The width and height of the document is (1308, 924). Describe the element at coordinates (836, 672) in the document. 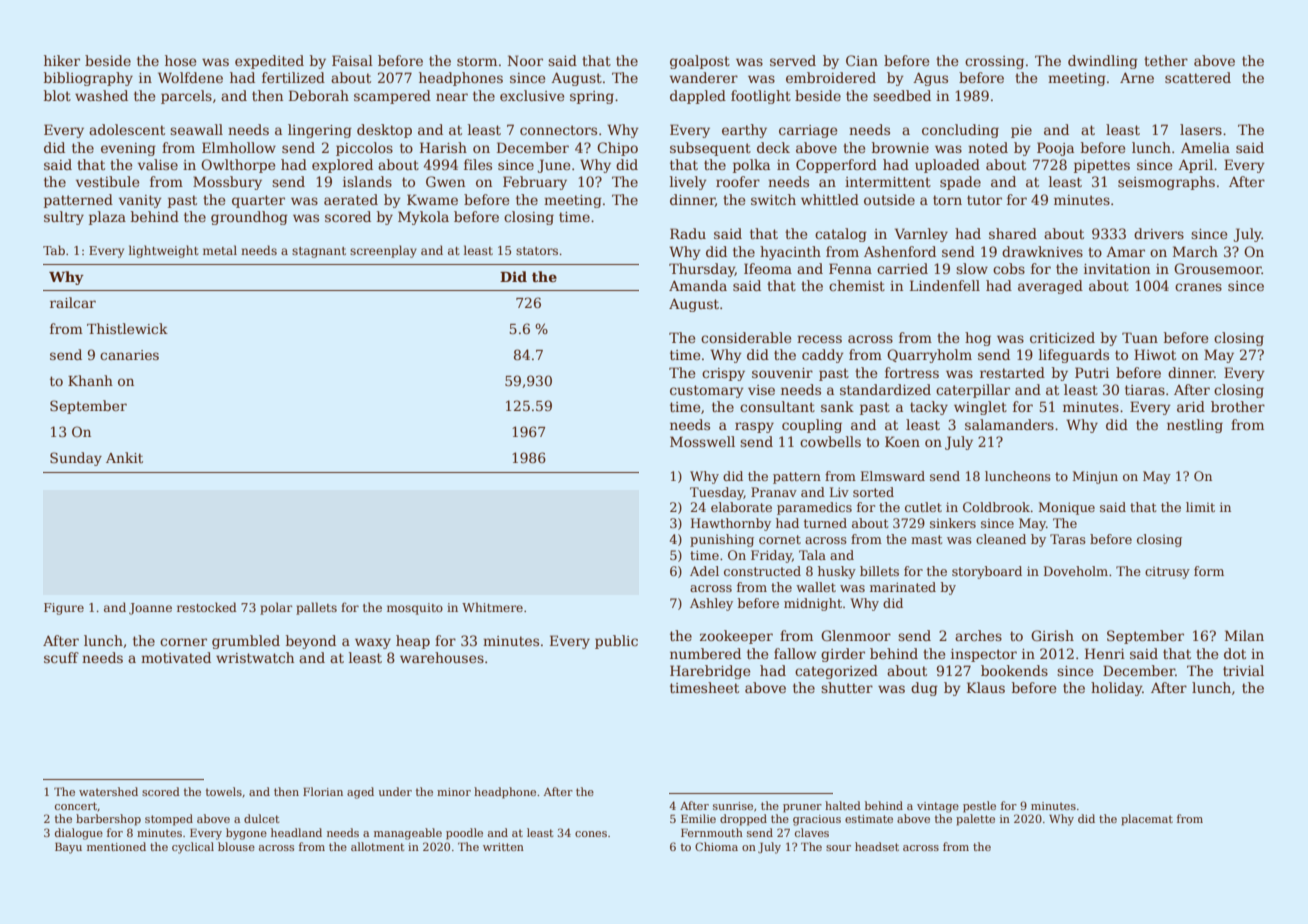

I see `categorized` at that location.
